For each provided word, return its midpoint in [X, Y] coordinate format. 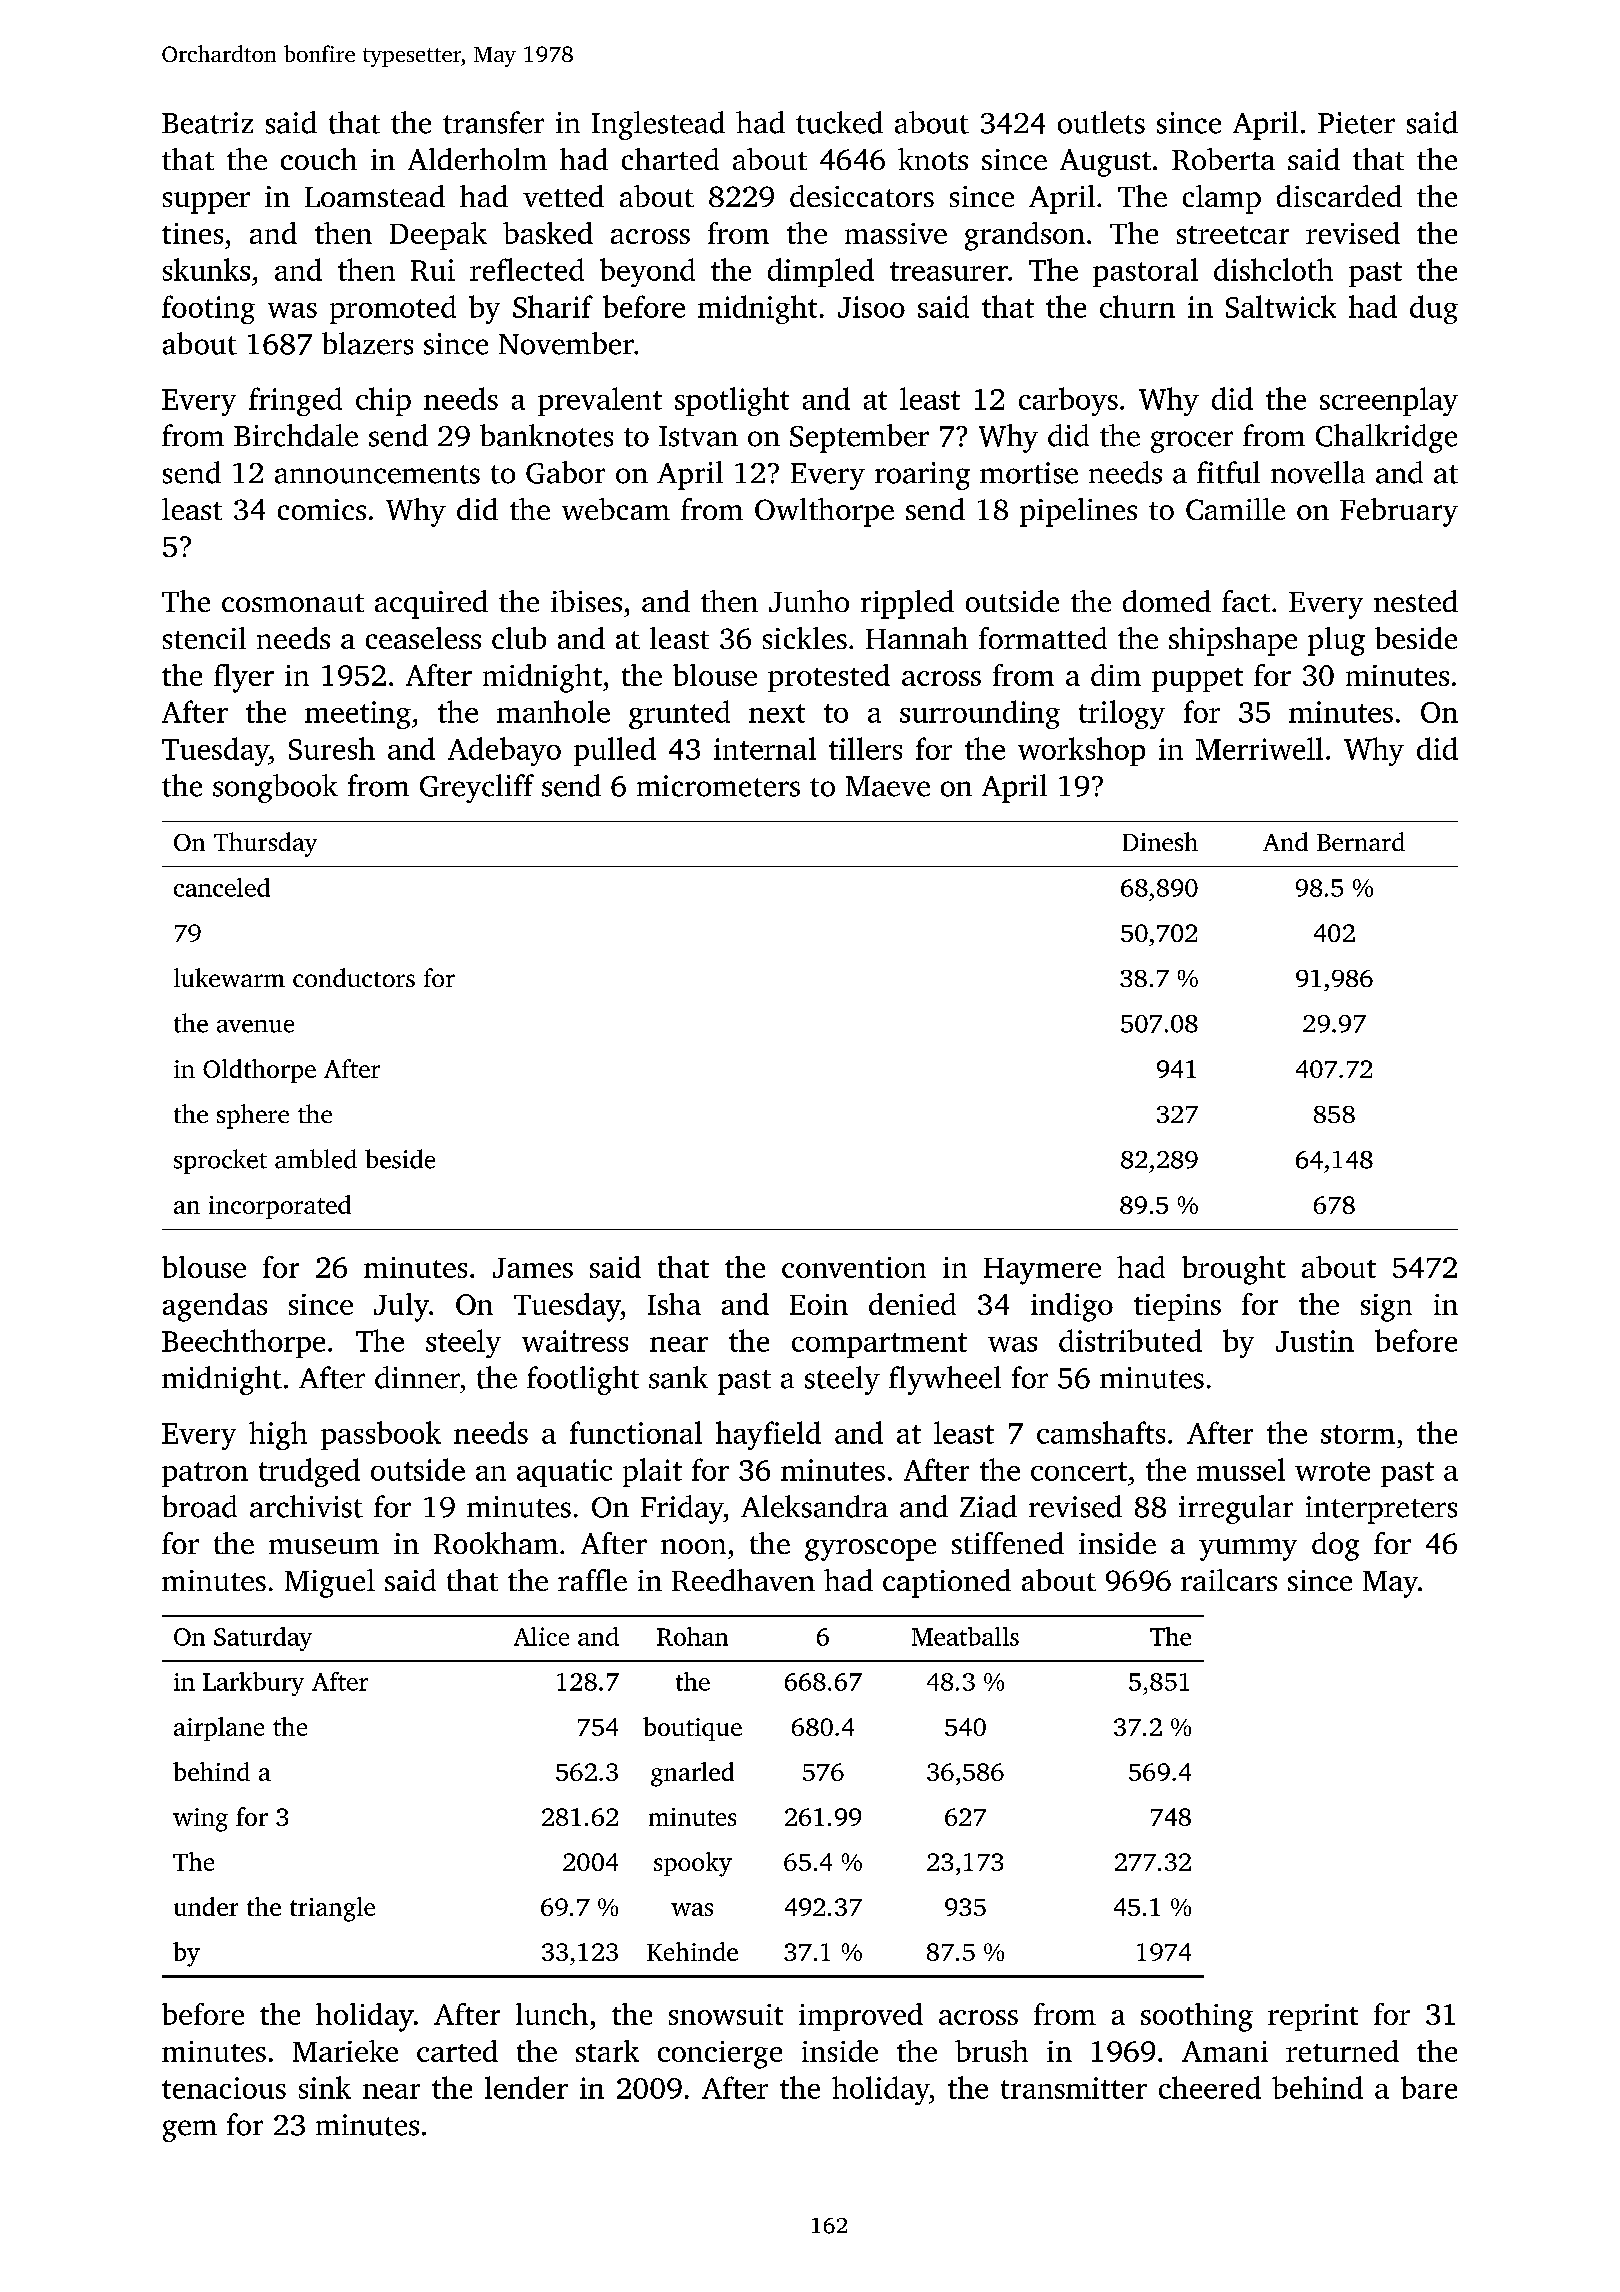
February [1399, 512]
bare [1429, 2087]
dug [1434, 309]
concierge [720, 2055]
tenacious [224, 2088]
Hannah [917, 638]
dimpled [821, 272]
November [566, 343]
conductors [354, 977]
